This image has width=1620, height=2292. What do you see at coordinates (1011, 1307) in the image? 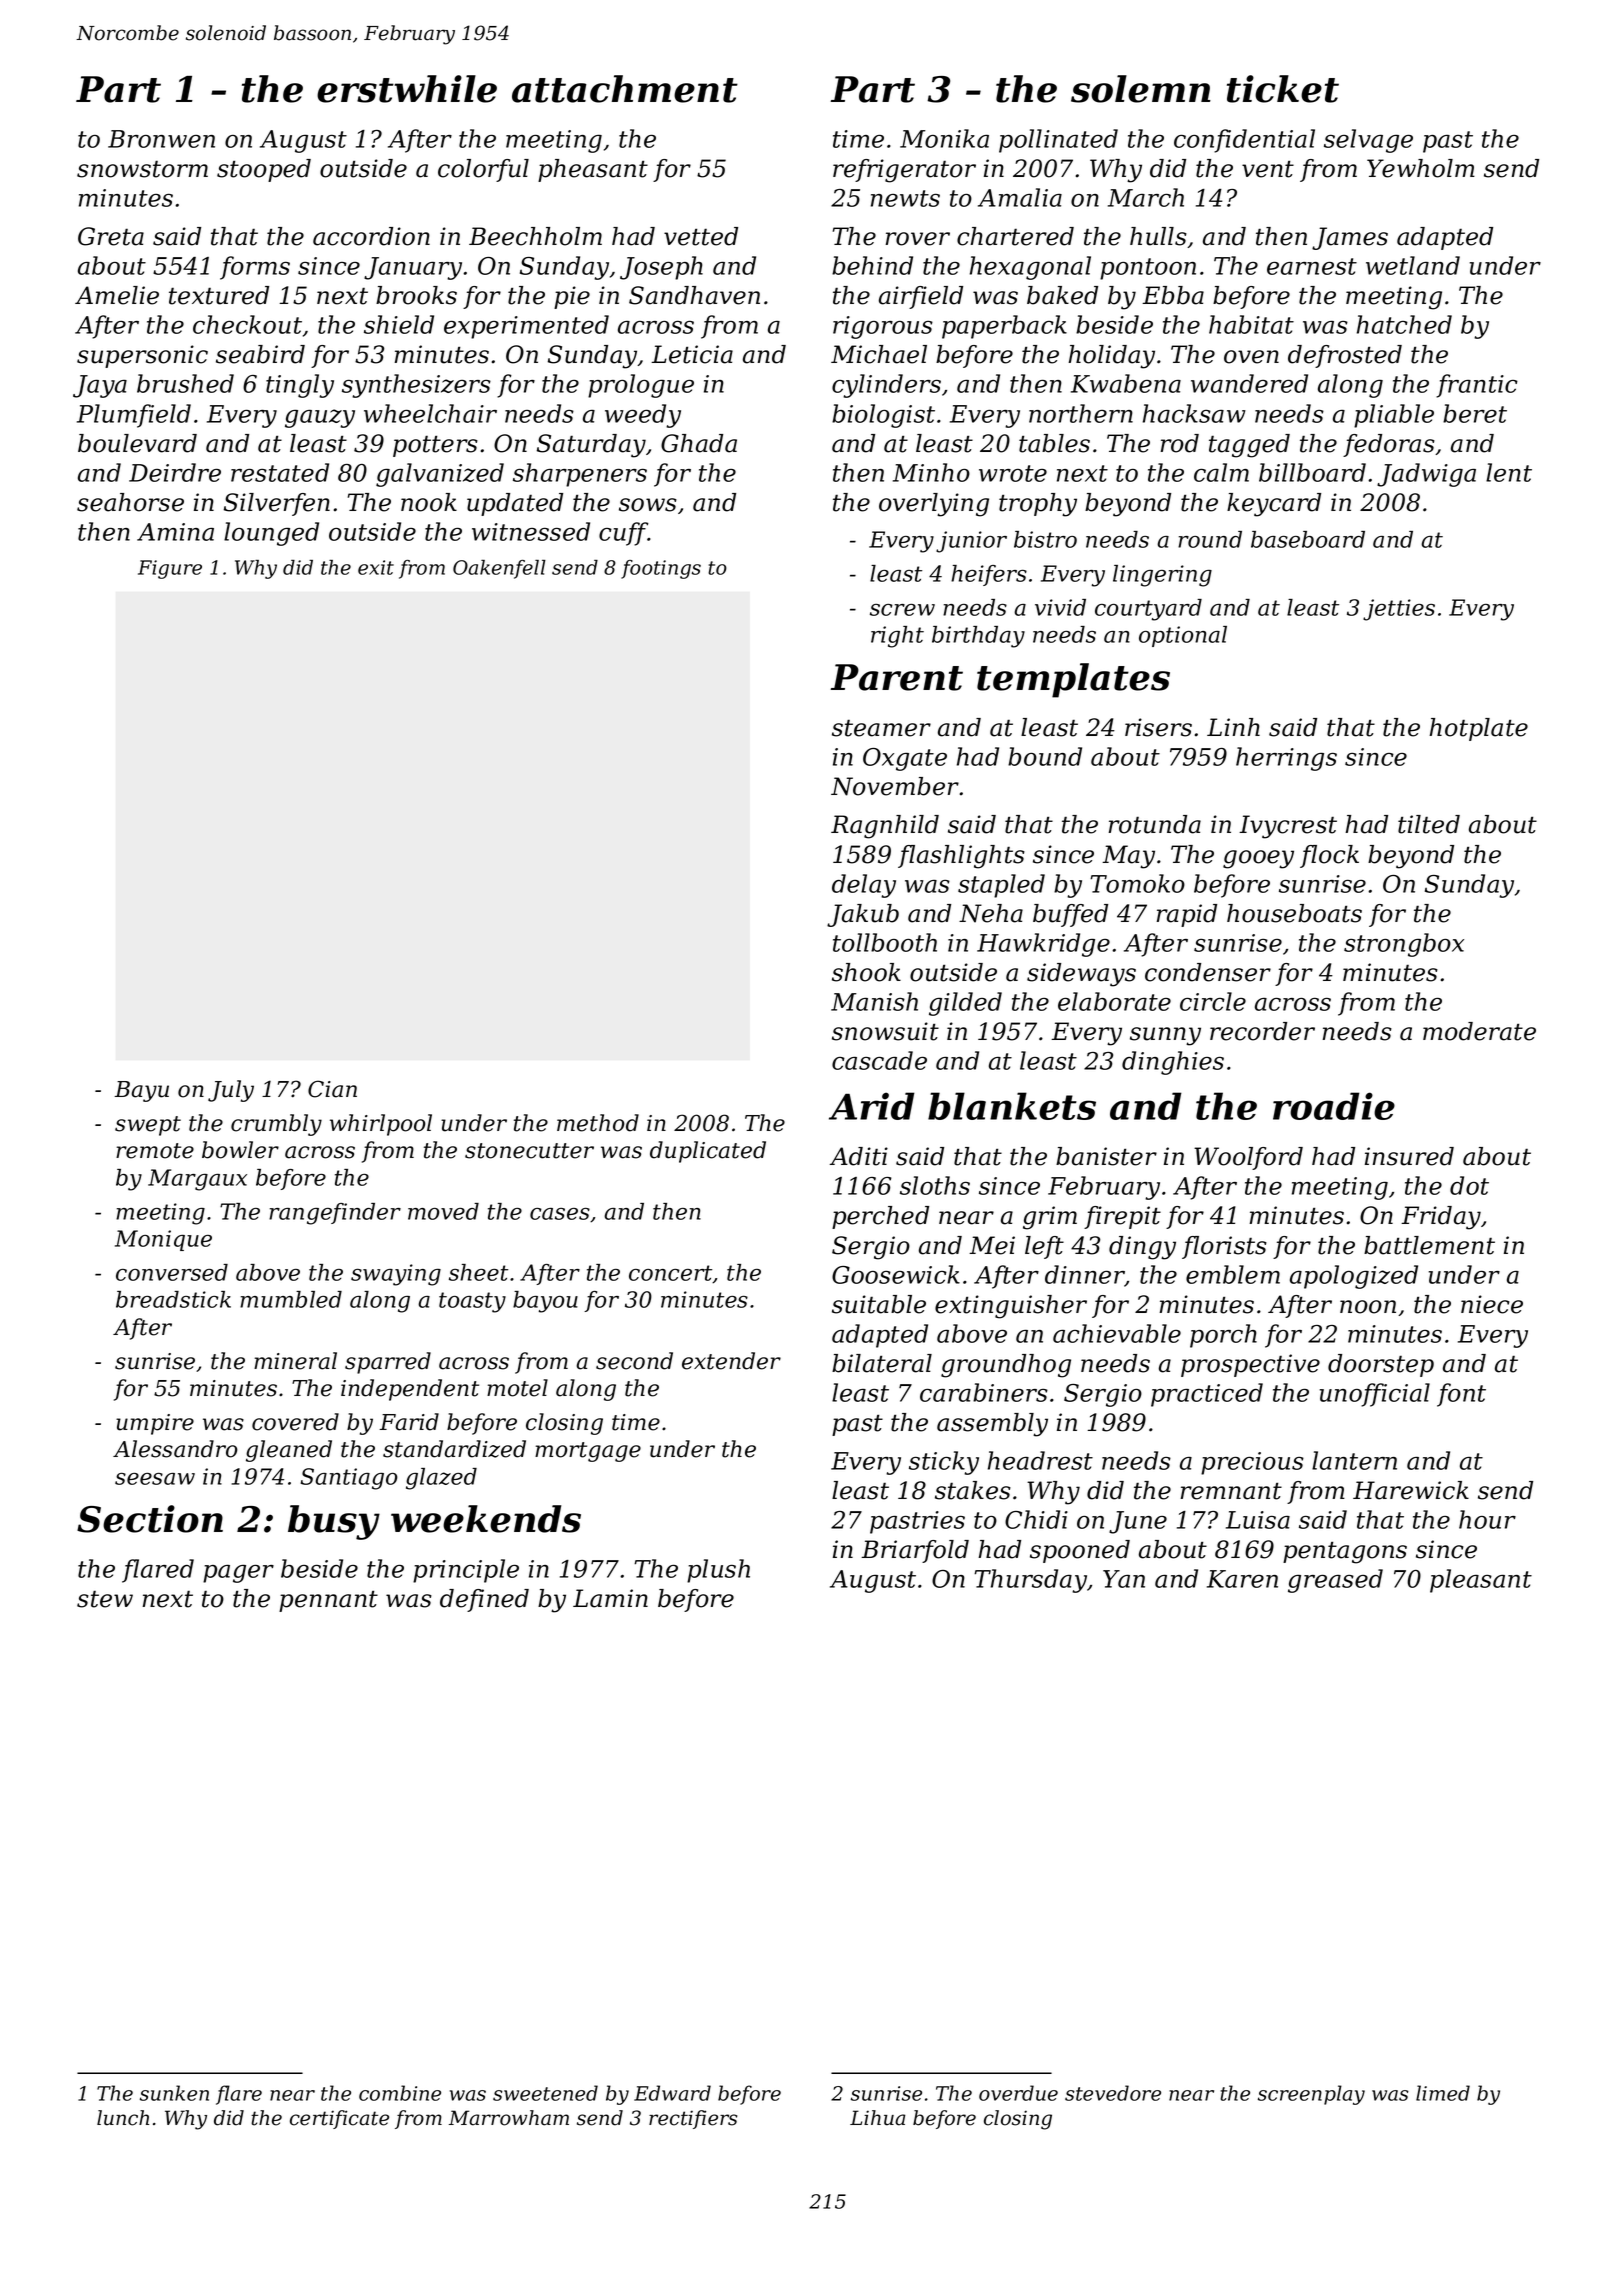
I see `extinguisher` at bounding box center [1011, 1307].
